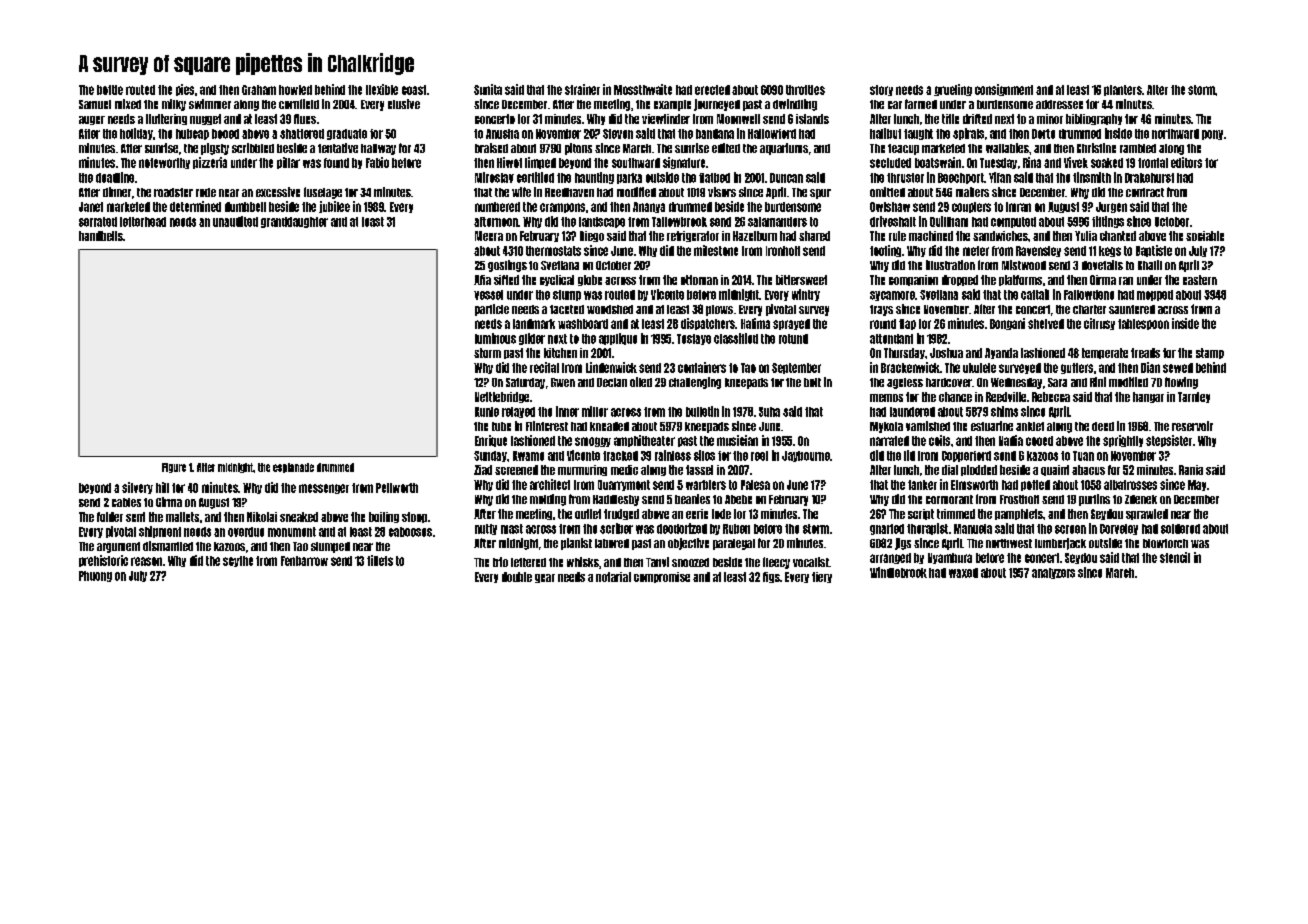  Describe the element at coordinates (1119, 529) in the screenshot. I see `Corveley` at that location.
